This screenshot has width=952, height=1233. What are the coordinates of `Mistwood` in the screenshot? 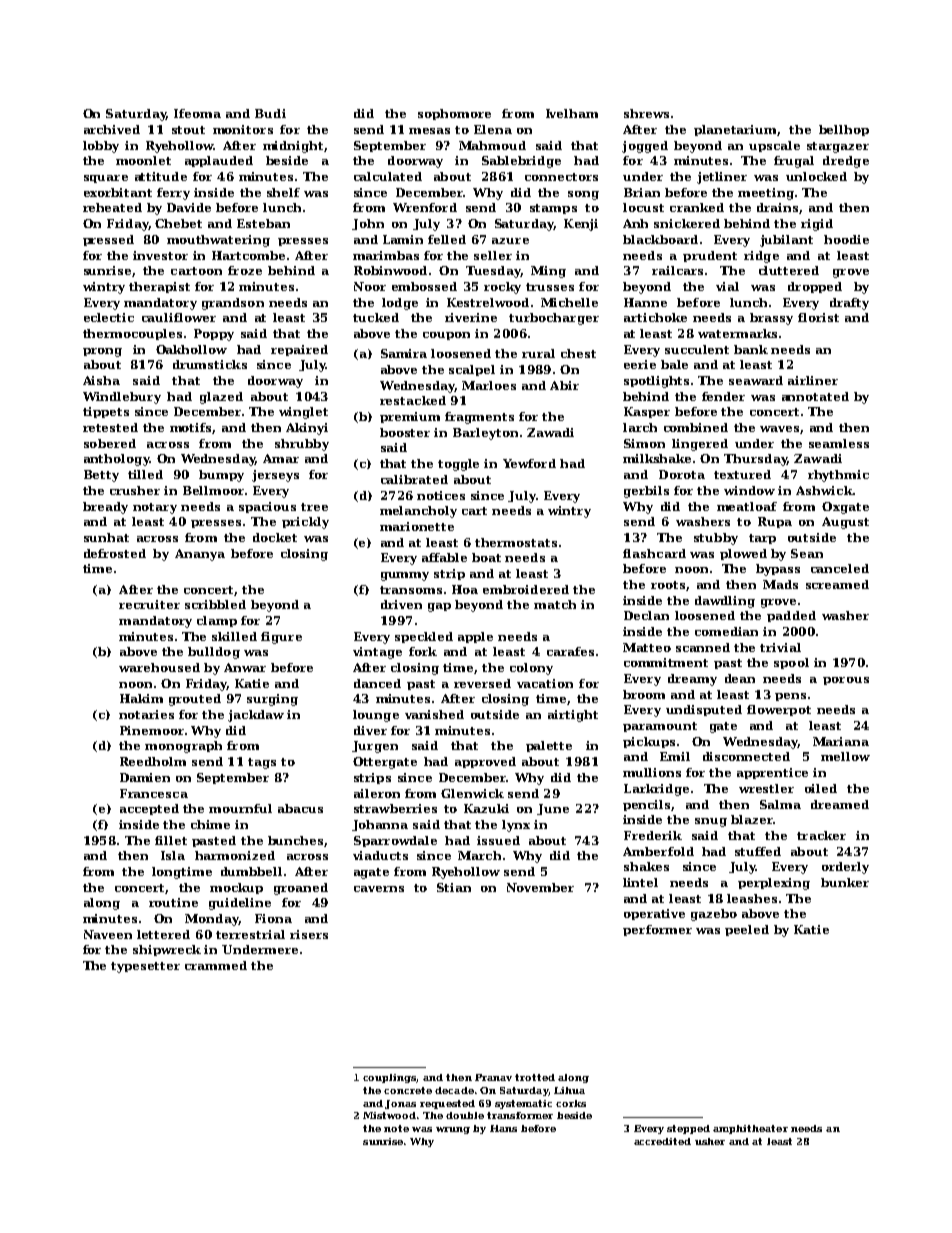 It's located at (389, 1115).
